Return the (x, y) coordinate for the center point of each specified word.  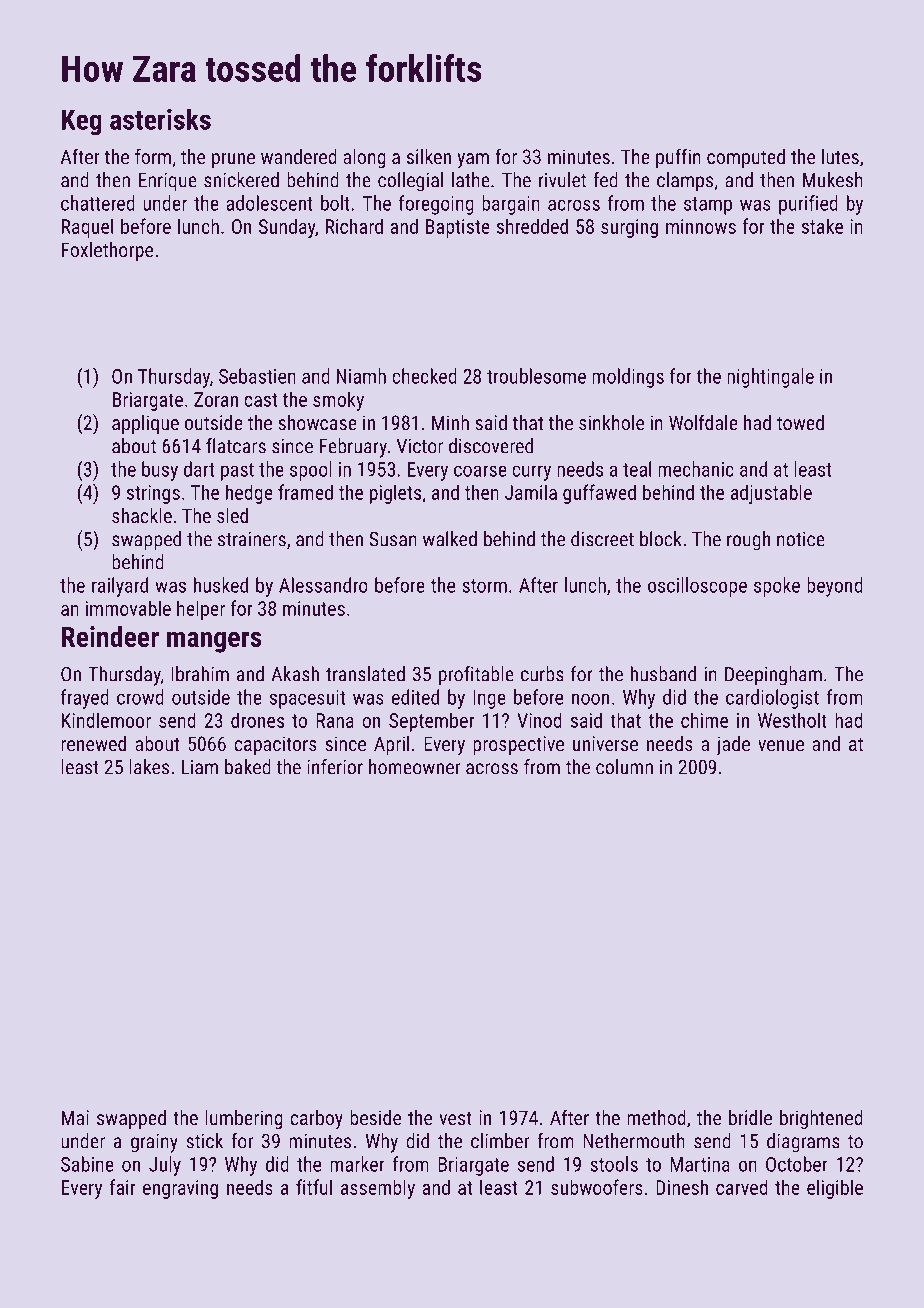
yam (473, 161)
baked (248, 767)
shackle (142, 515)
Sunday (287, 228)
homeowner (414, 767)
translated (365, 674)
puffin (678, 158)
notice (801, 539)
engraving (180, 1189)
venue (781, 745)
